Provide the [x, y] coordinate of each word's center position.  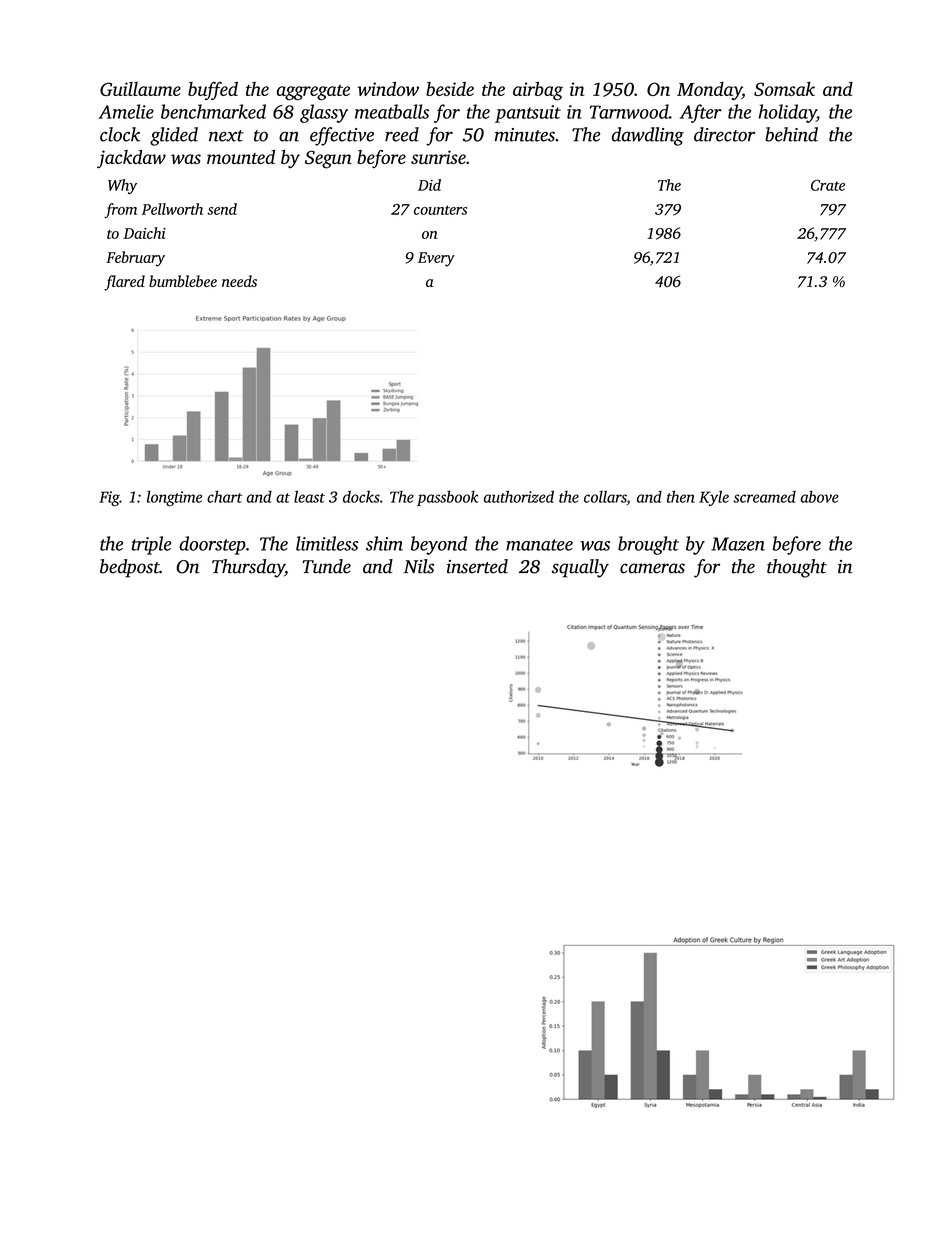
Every [436, 259]
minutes [525, 135]
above [820, 496]
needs [239, 281]
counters [440, 210]
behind [791, 134]
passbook [447, 498]
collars [605, 498]
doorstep [212, 545]
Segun [328, 159]
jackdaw [131, 159]
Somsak [784, 89]
